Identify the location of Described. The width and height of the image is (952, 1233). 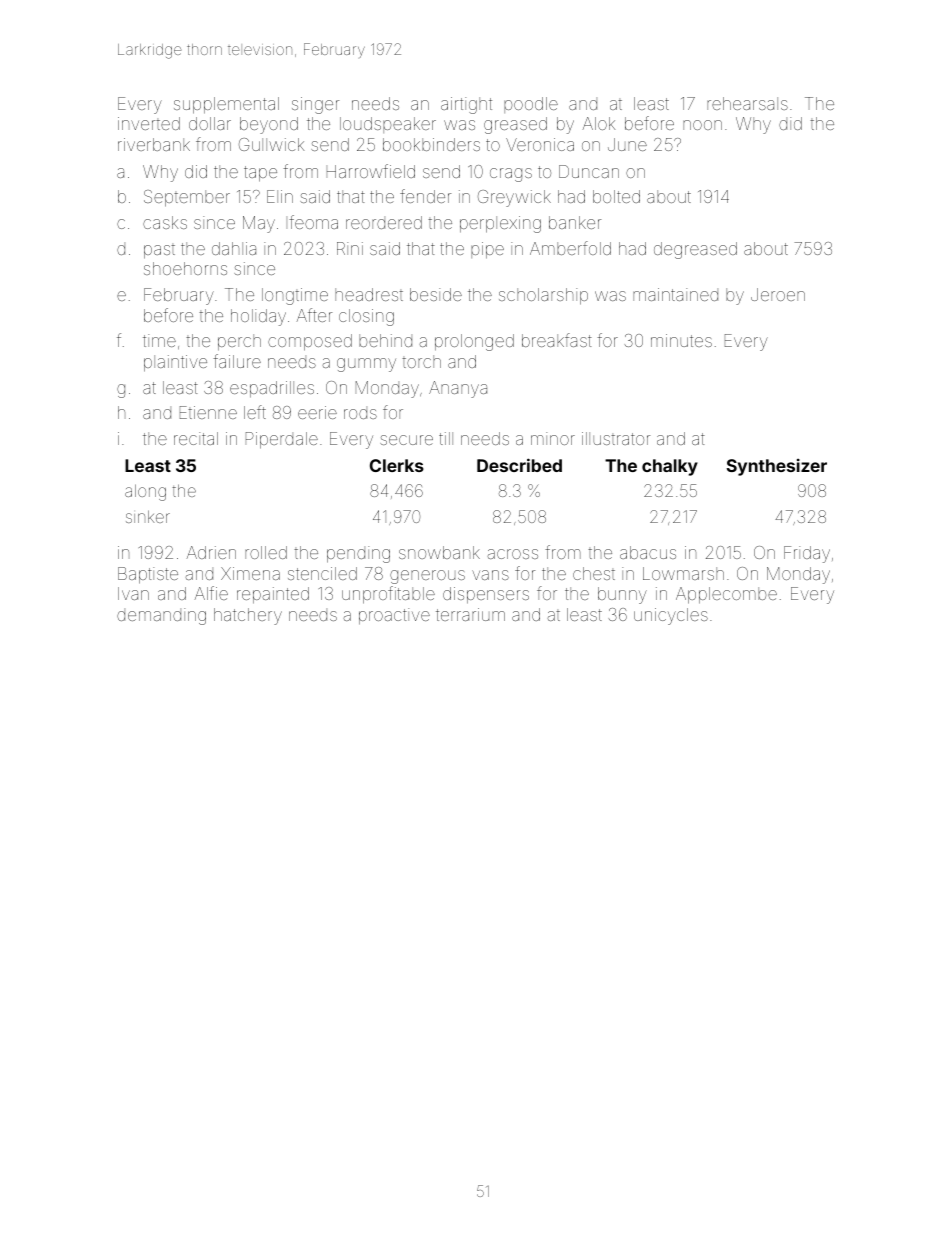
(519, 465).
